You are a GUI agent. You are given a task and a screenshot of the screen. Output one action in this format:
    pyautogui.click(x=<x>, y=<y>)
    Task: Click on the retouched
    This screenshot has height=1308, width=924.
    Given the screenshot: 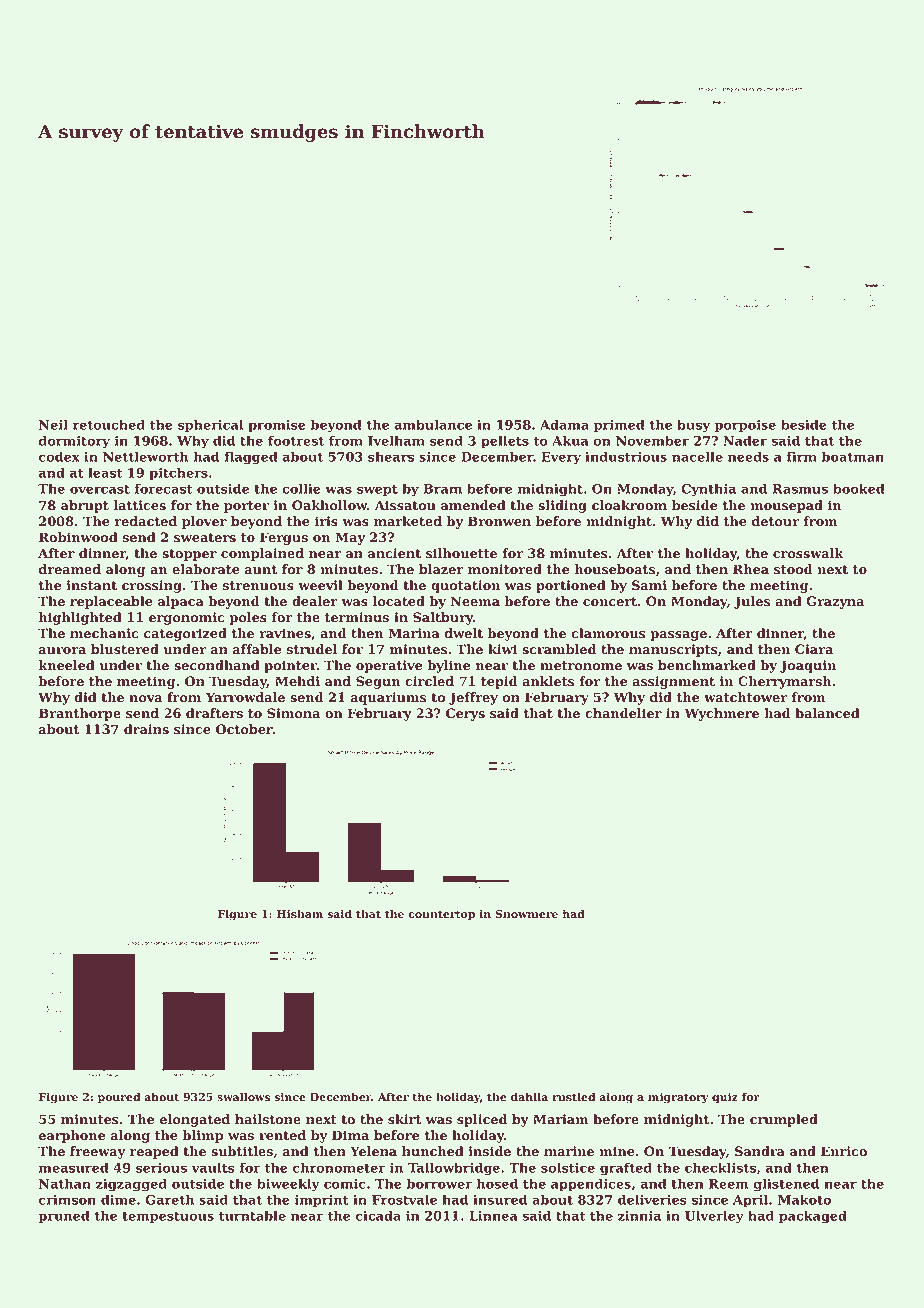 What is the action you would take?
    pyautogui.click(x=109, y=424)
